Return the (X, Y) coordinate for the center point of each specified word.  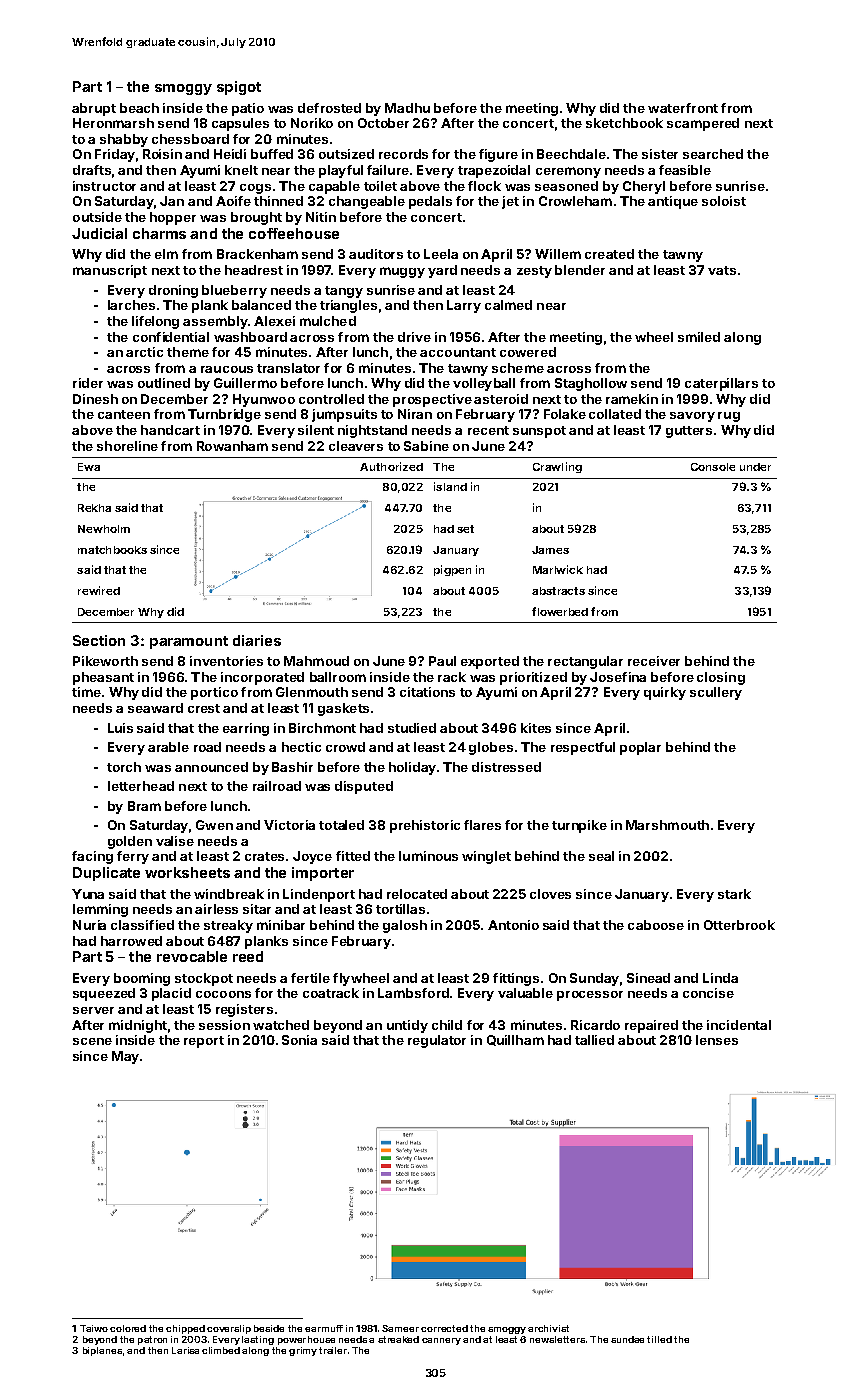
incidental (739, 1025)
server (93, 1010)
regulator (437, 1041)
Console (713, 467)
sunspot (539, 432)
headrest (254, 270)
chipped (185, 1329)
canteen (124, 414)
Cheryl (644, 187)
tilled (659, 1339)
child (447, 1025)
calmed (508, 305)
